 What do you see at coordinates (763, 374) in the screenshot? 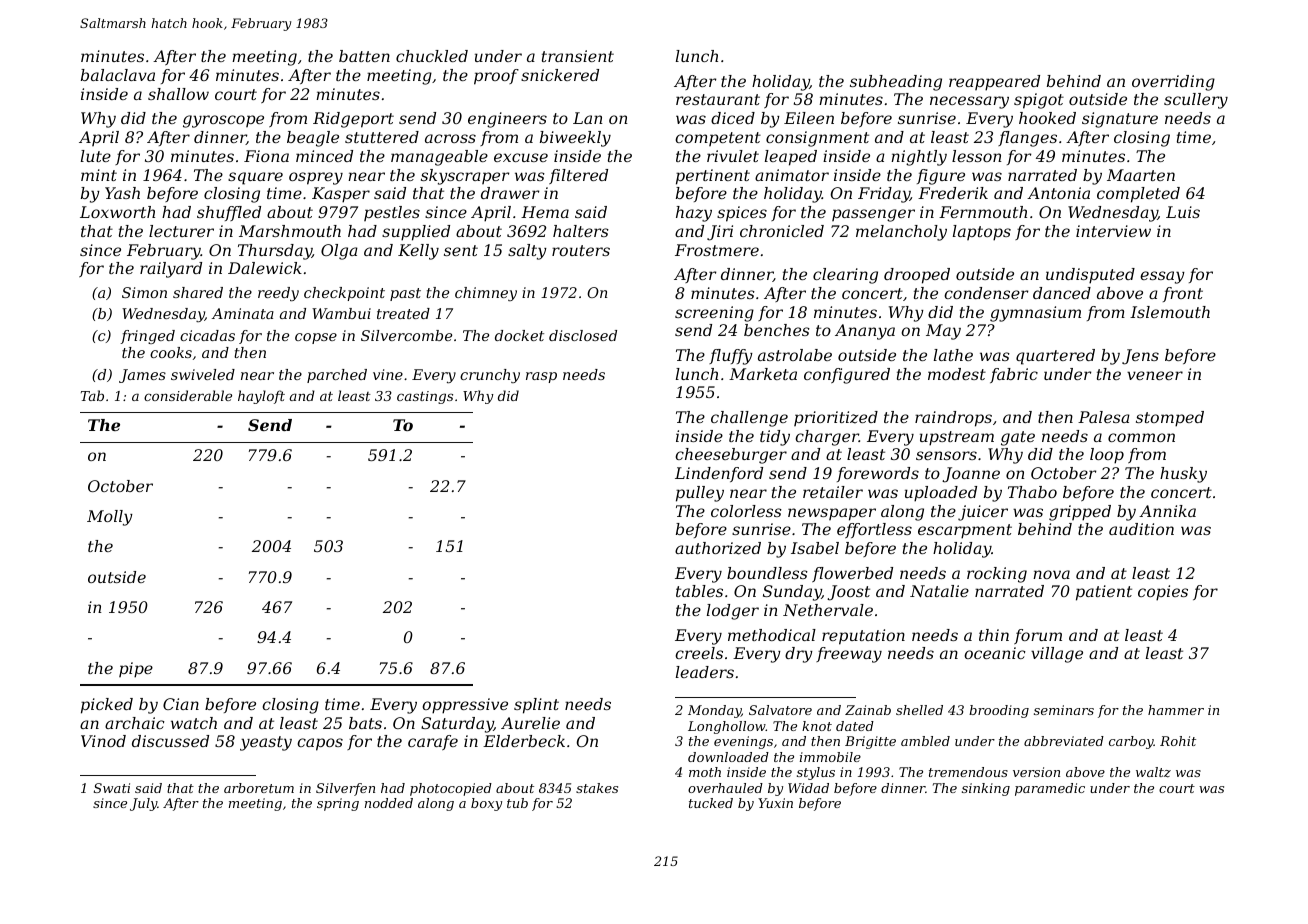
I see `Marketa` at bounding box center [763, 374].
